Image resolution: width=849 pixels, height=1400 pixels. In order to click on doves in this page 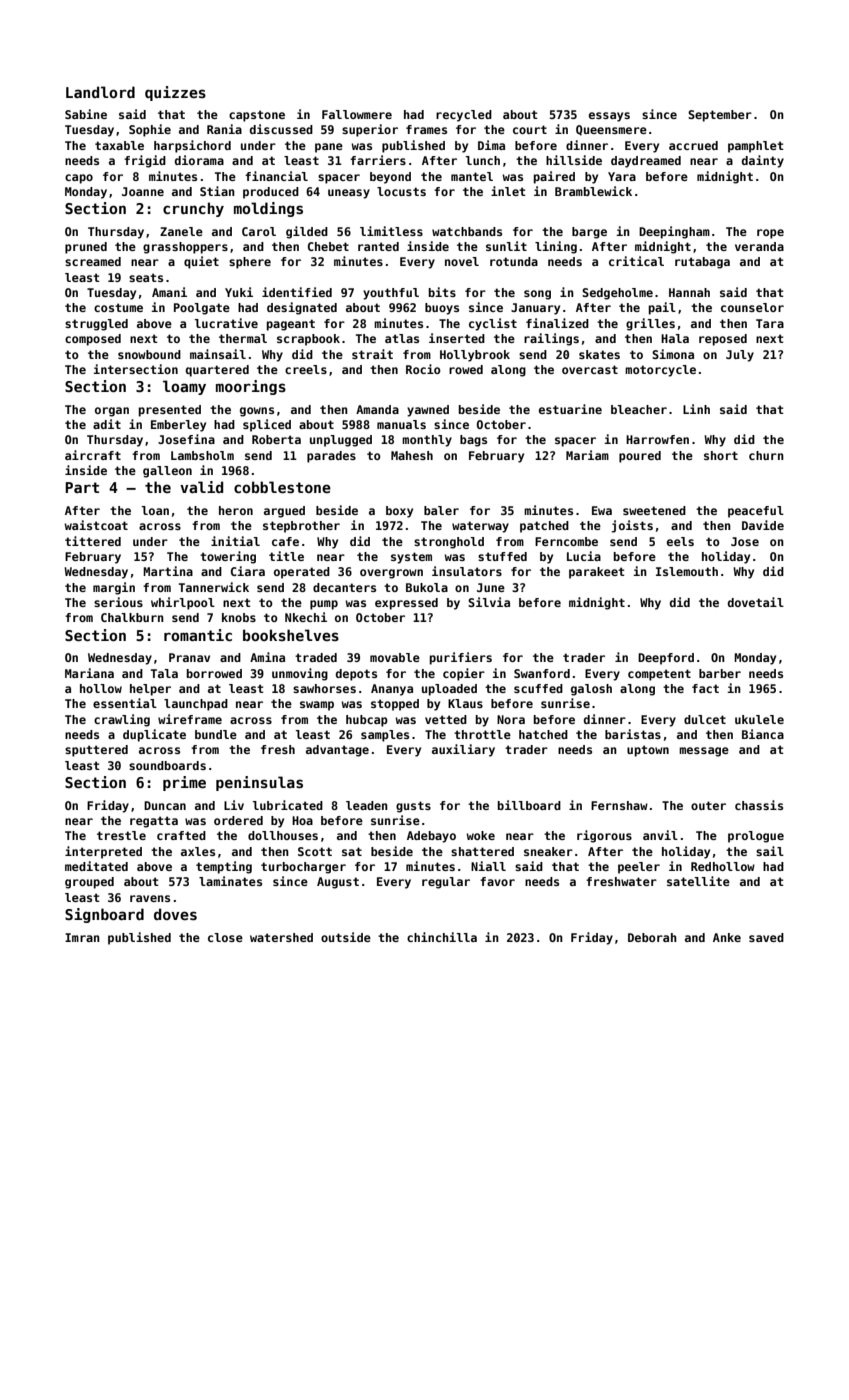, I will do `click(175, 914)`.
